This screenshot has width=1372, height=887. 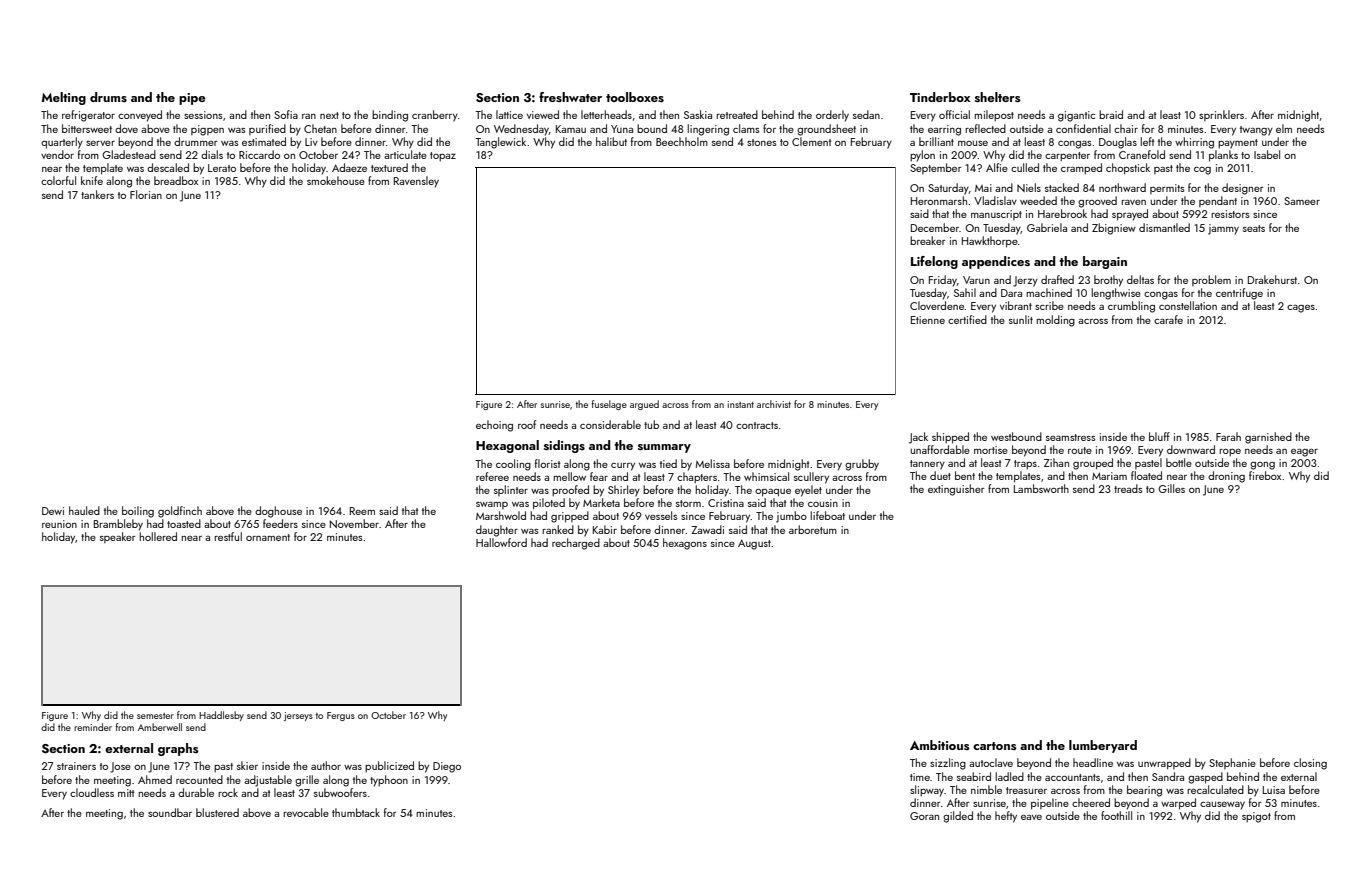 I want to click on breaker, so click(x=928, y=240).
